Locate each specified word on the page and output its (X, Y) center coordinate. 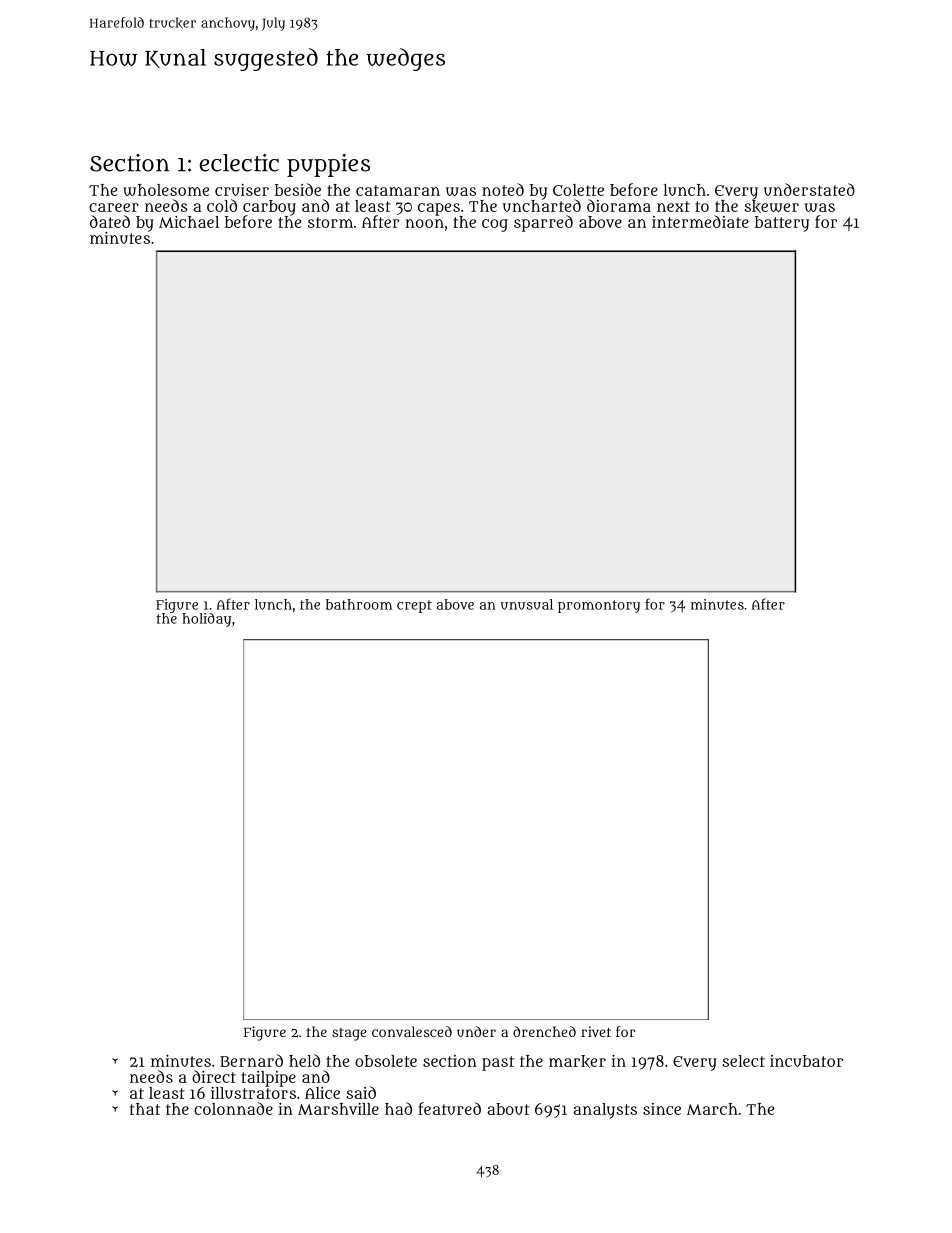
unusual (527, 604)
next (673, 206)
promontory (599, 606)
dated (110, 221)
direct (214, 1076)
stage (349, 1034)
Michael (189, 222)
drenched (544, 1031)
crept (414, 606)
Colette (578, 190)
